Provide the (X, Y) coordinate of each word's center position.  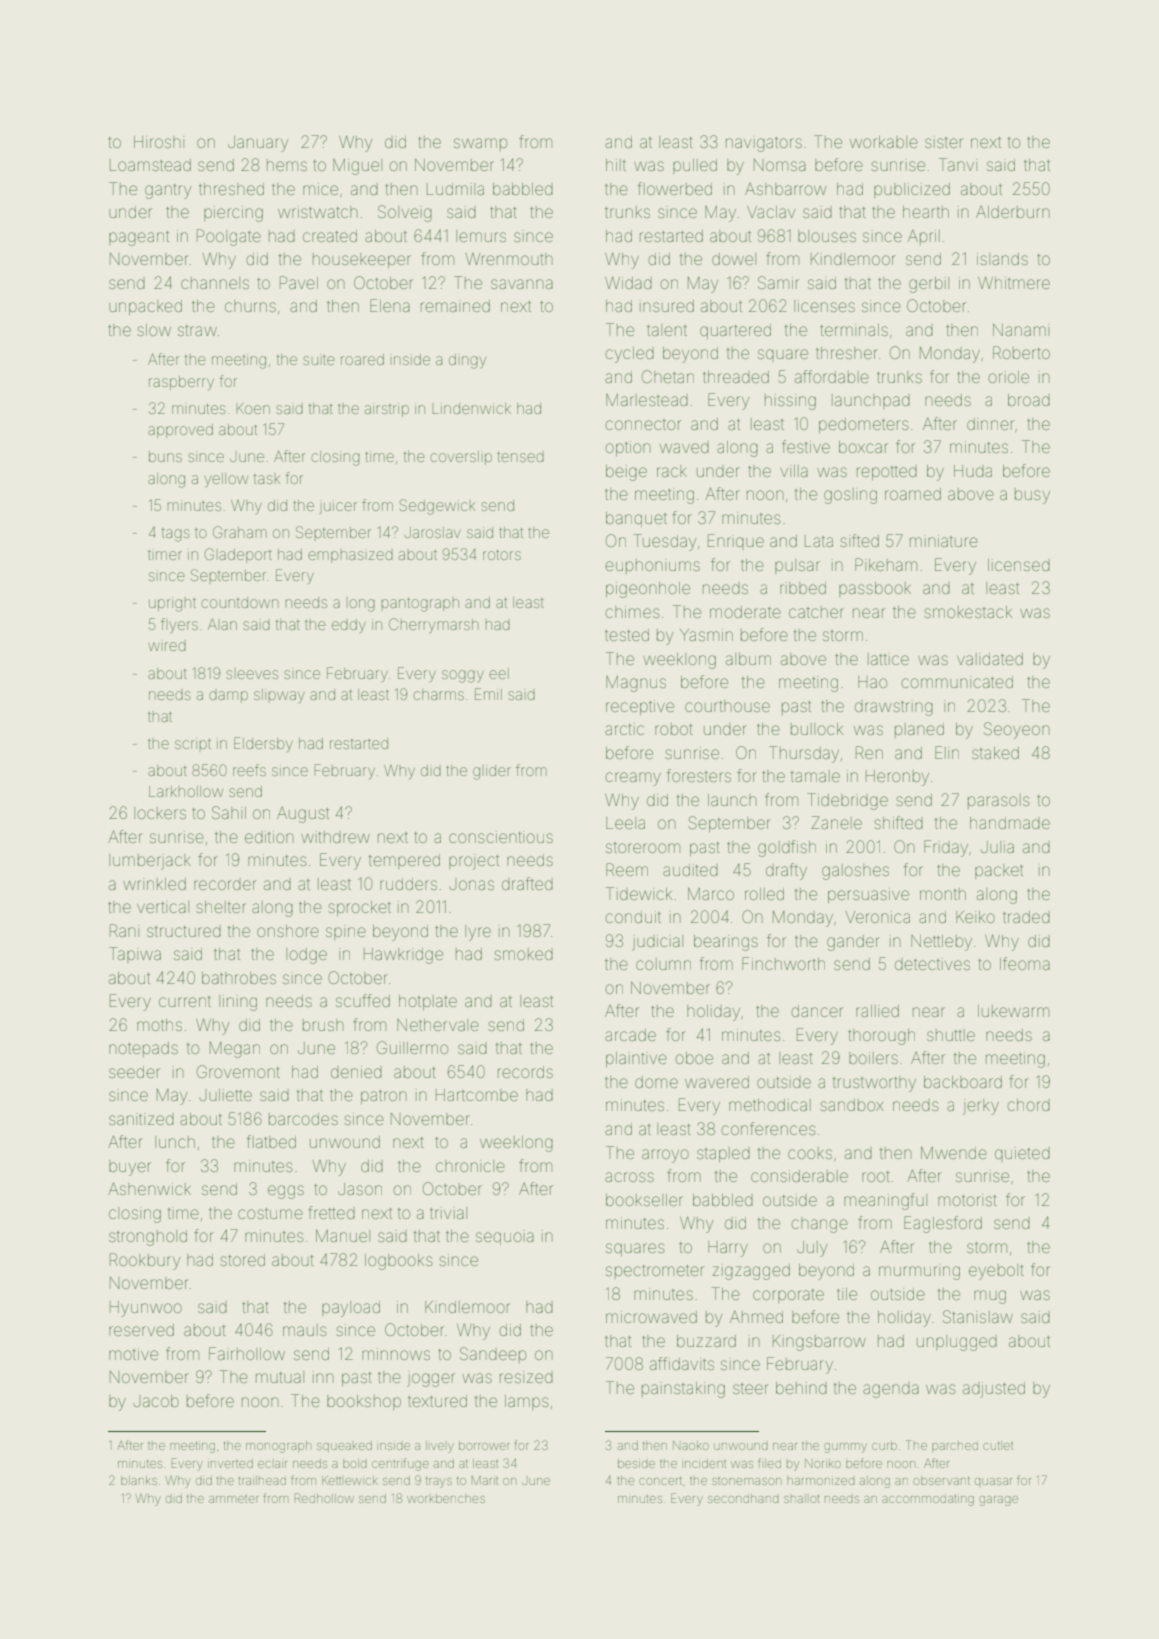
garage (998, 1501)
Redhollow (324, 1498)
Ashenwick (149, 1188)
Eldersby (263, 744)
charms (438, 694)
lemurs (481, 236)
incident (704, 1463)
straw (197, 330)
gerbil (929, 285)
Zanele (836, 822)
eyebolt (996, 1272)
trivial (448, 1213)
